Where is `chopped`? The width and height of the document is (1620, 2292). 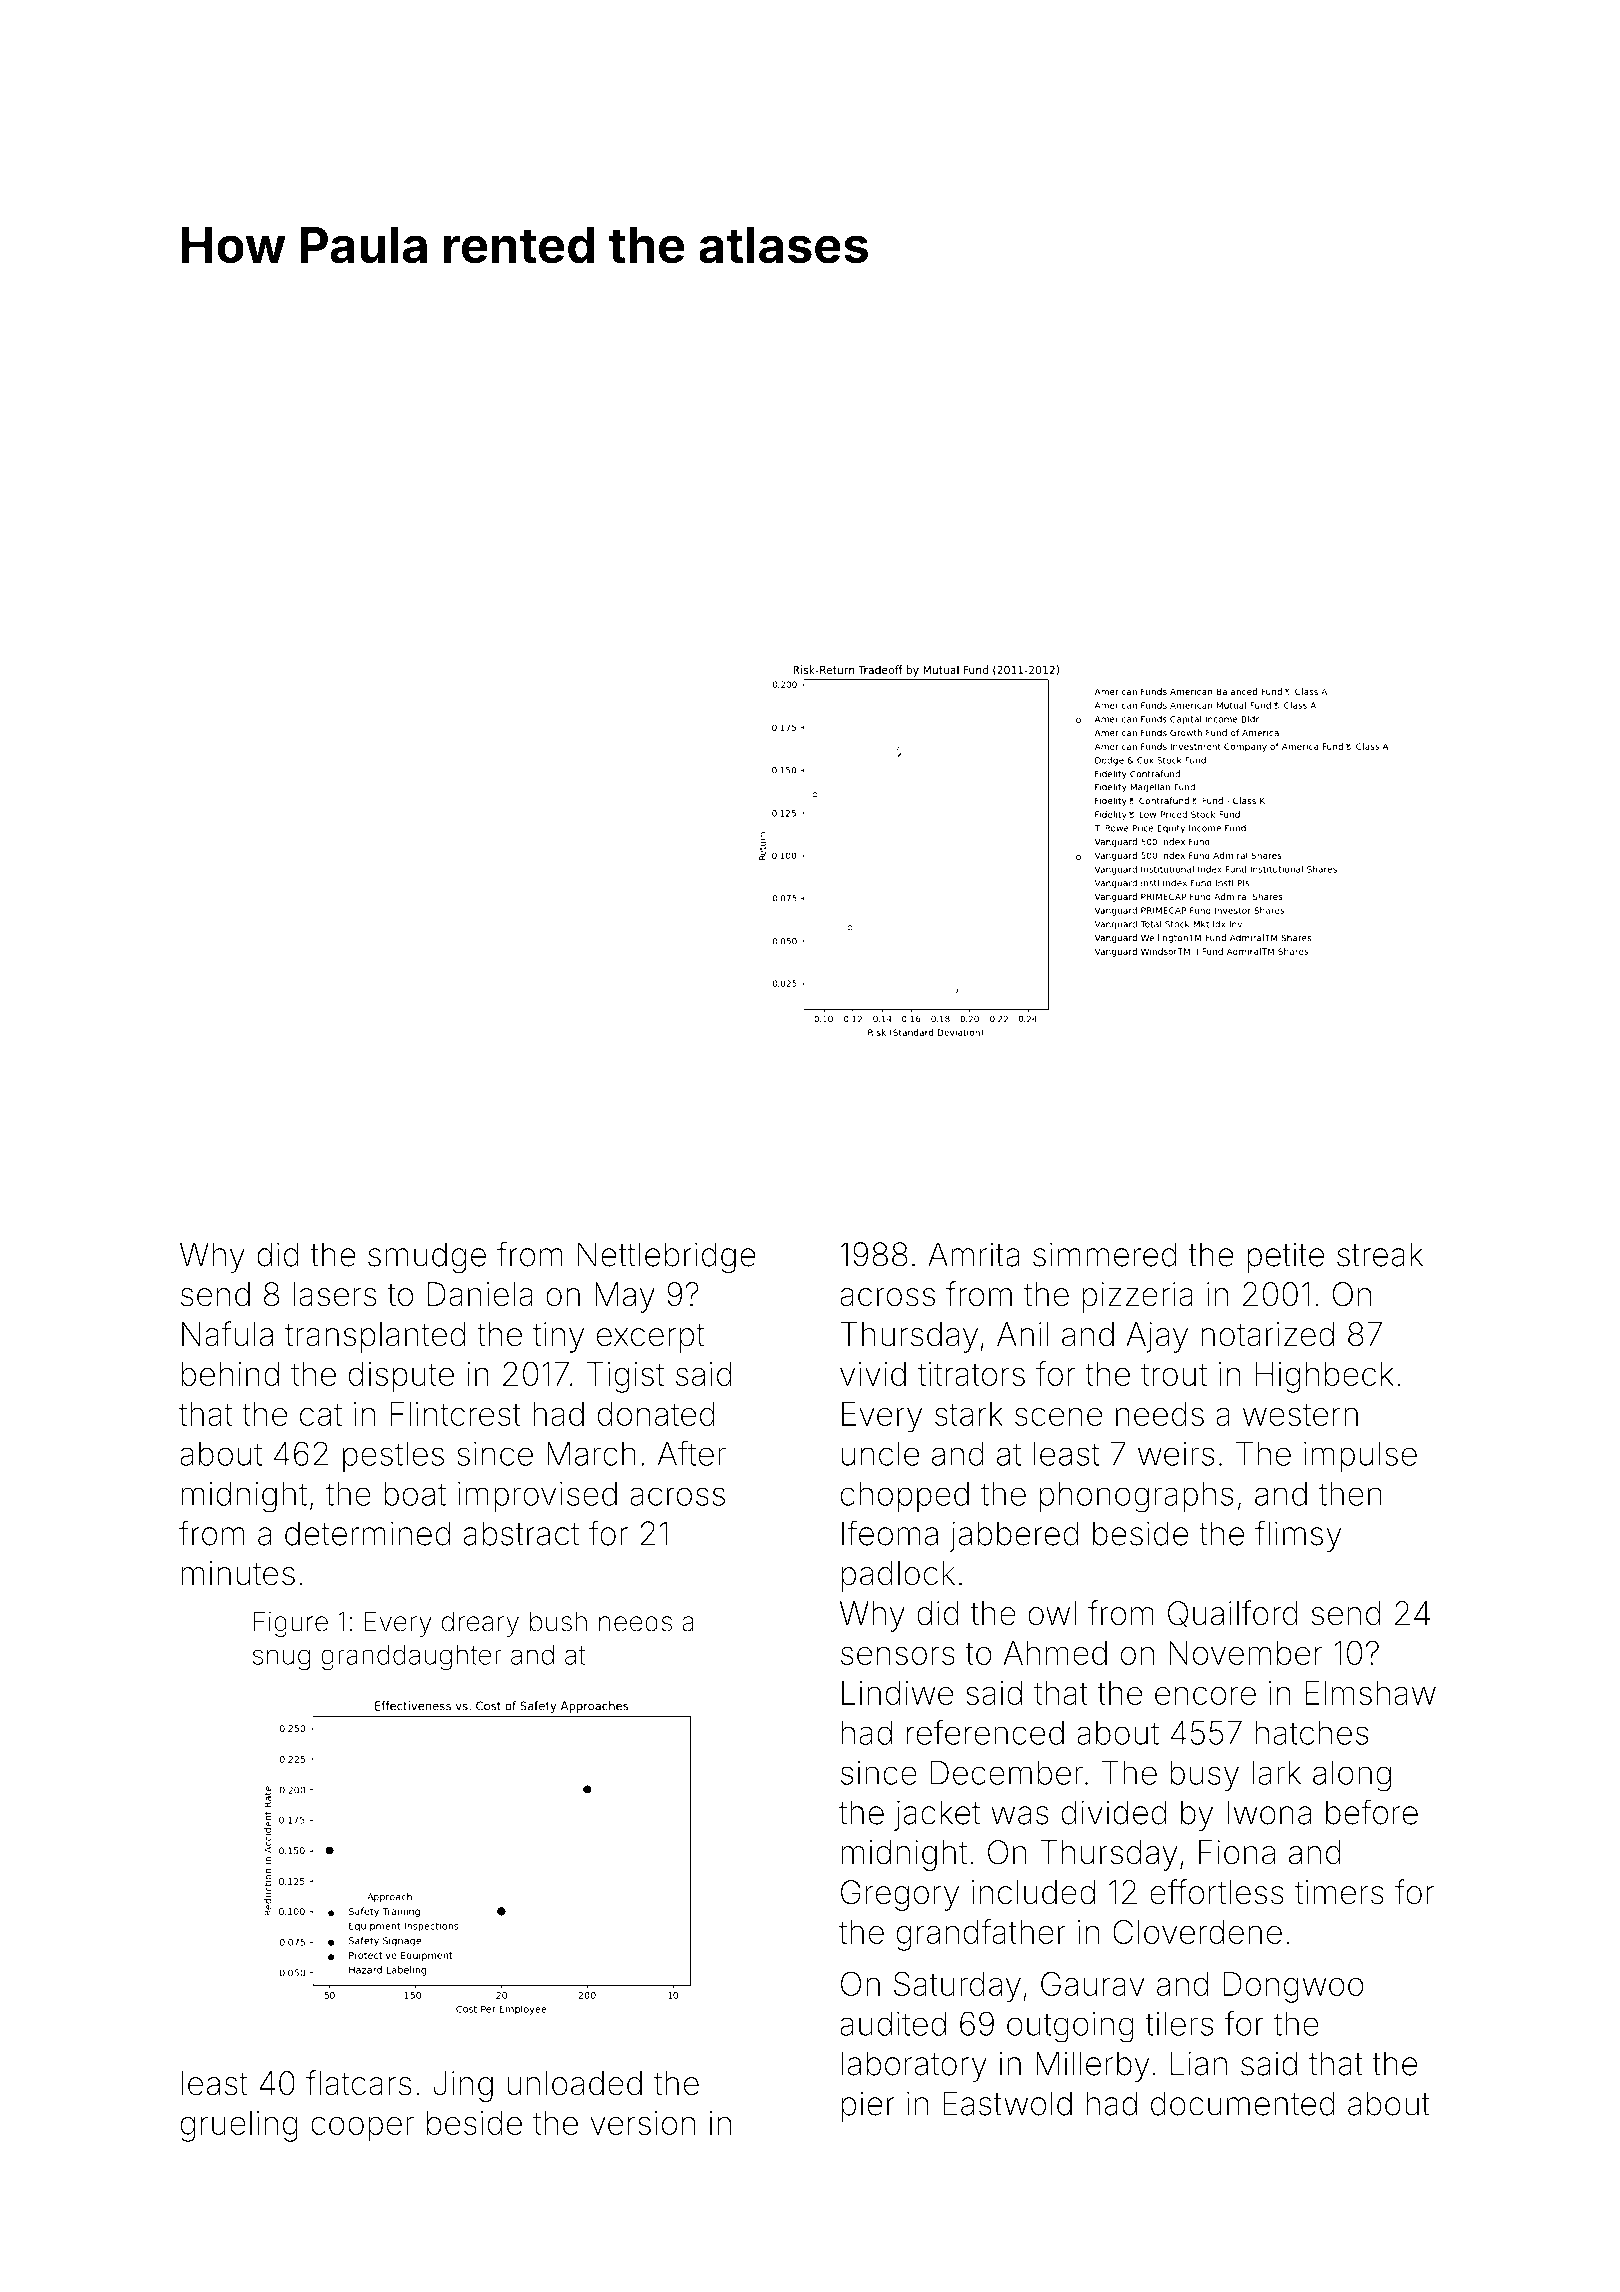 chopped is located at coordinates (904, 1497).
